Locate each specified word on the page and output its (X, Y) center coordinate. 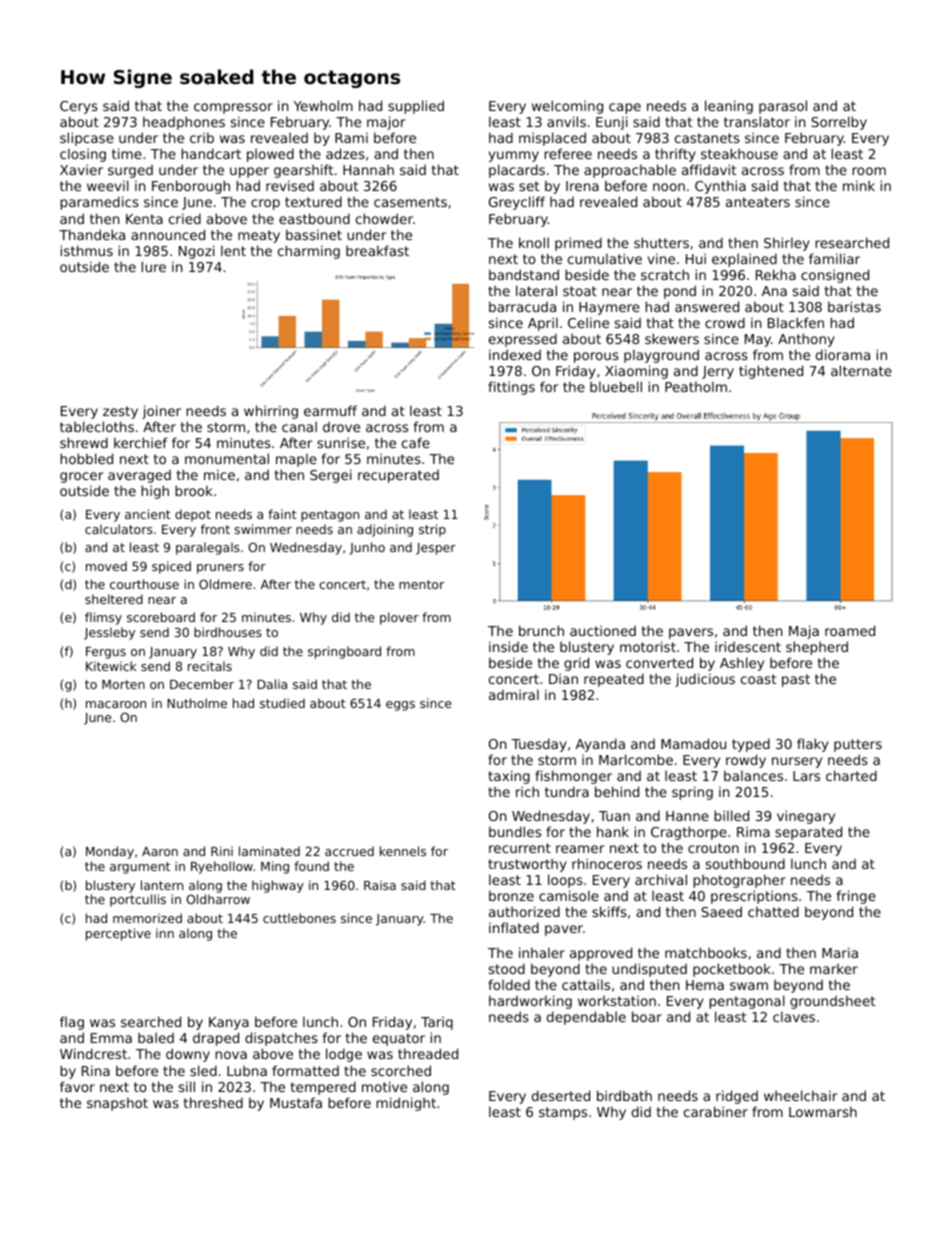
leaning (729, 107)
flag (72, 1023)
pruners (220, 569)
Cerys (79, 107)
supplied (416, 107)
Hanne (687, 816)
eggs (400, 706)
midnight (406, 1104)
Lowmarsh (823, 1111)
